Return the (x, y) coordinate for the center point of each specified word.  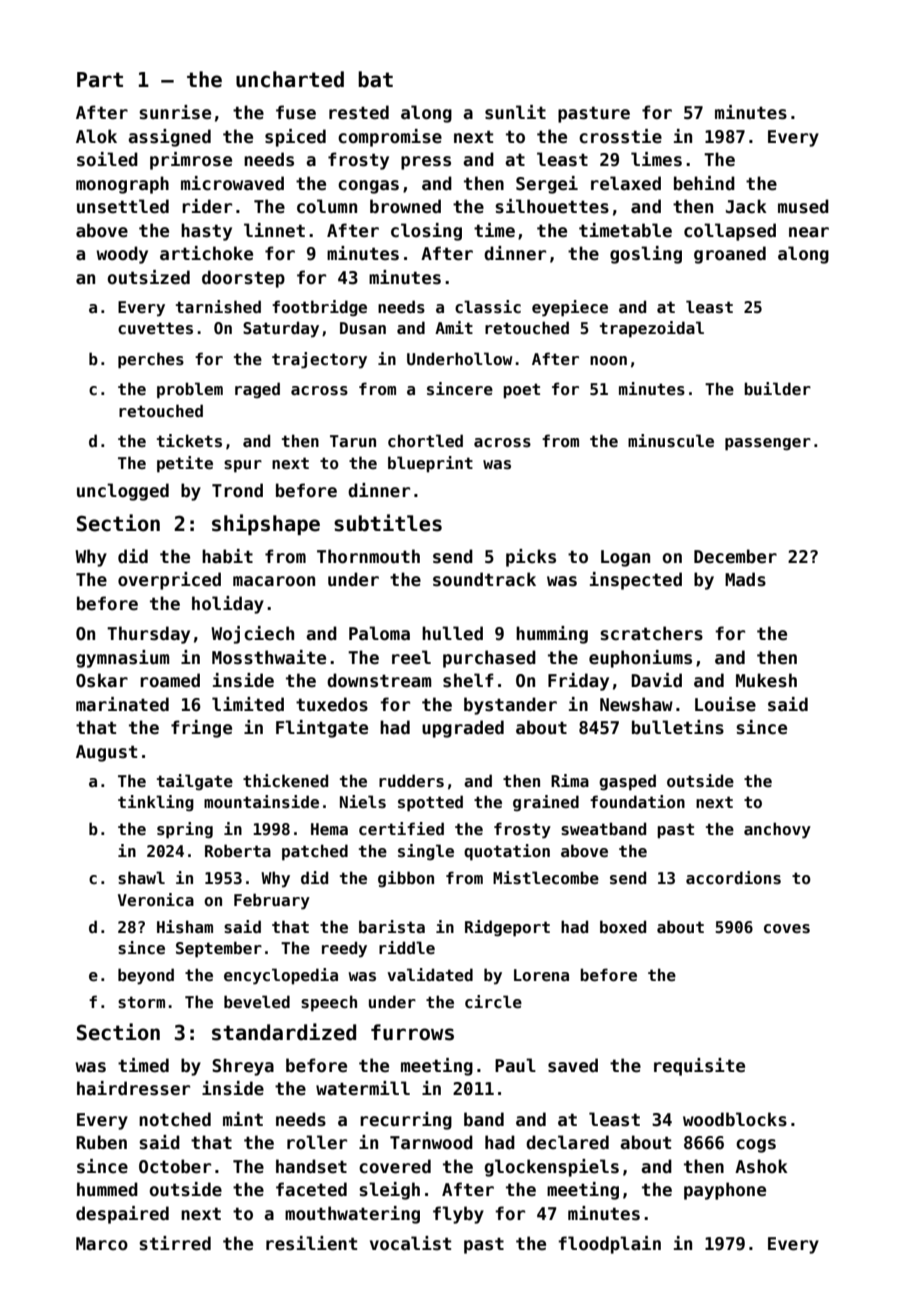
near (809, 232)
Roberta (238, 851)
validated (430, 975)
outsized (148, 277)
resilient (311, 1243)
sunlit (515, 112)
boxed (623, 927)
